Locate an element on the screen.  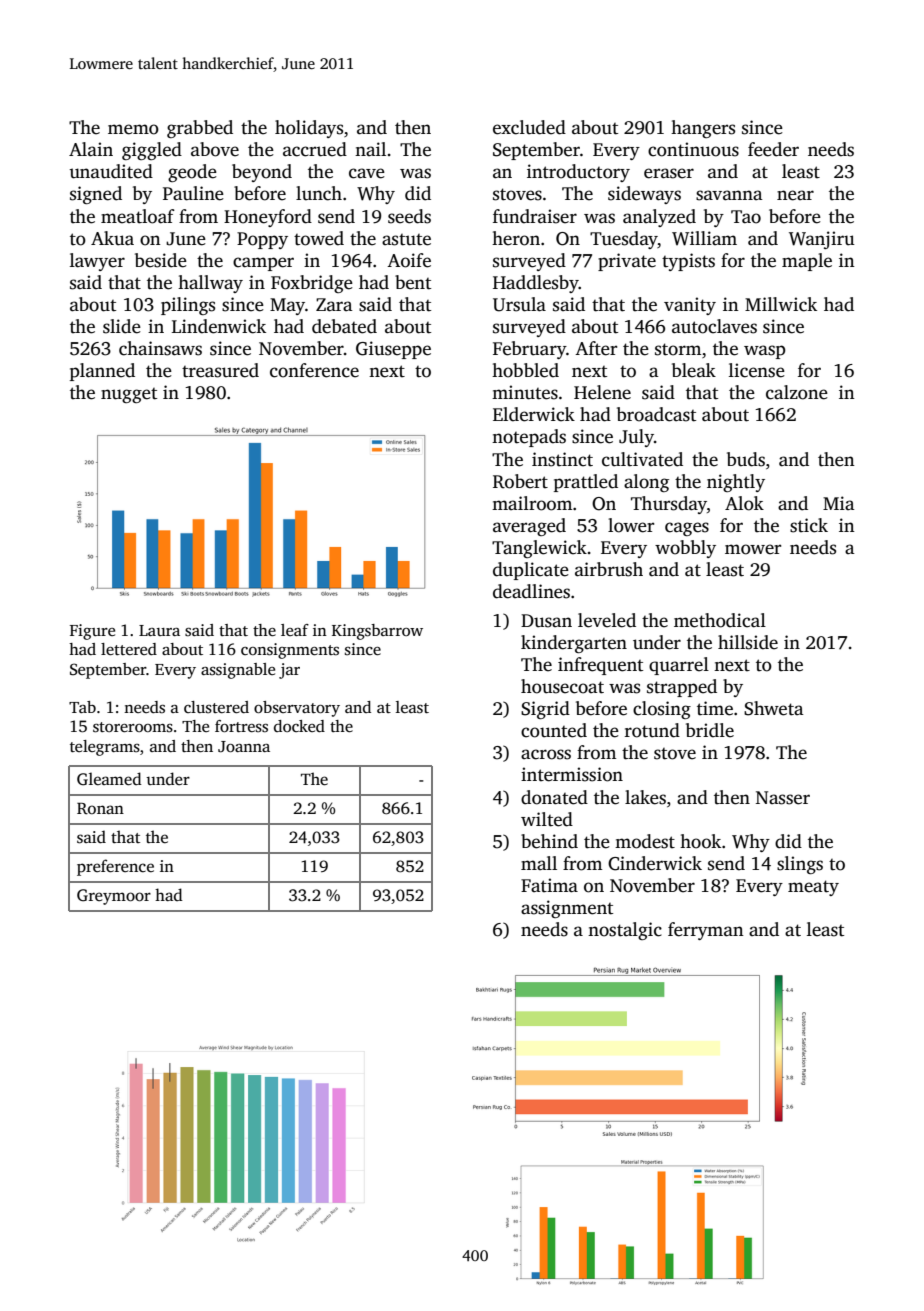
hook is located at coordinates (700, 841).
